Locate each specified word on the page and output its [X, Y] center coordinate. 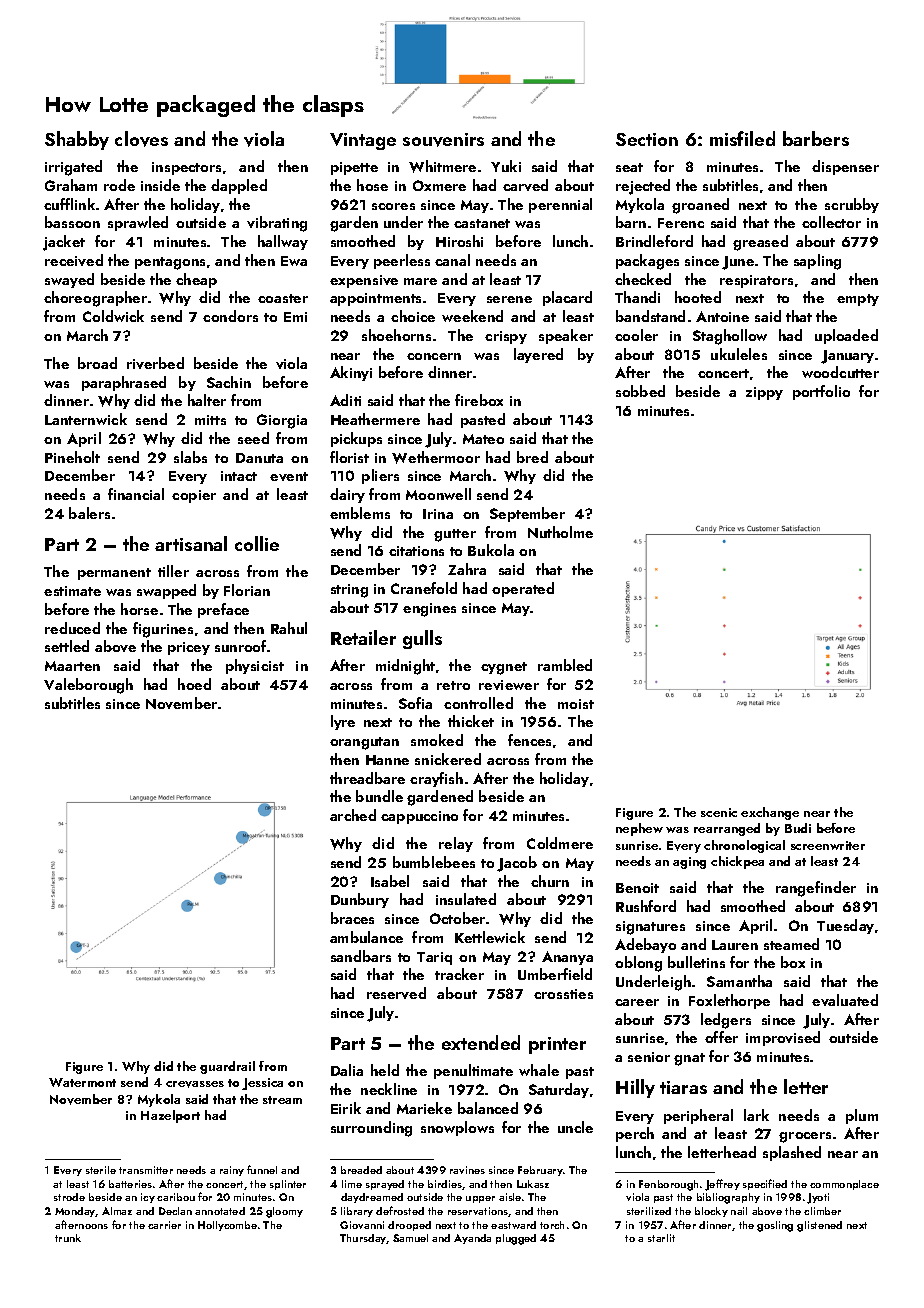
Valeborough [88, 686]
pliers [380, 476]
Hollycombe [227, 1226]
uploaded [846, 336]
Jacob [517, 864]
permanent [114, 574]
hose [372, 185]
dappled [239, 186]
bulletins [696, 962]
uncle [575, 1127]
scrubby [852, 205]
